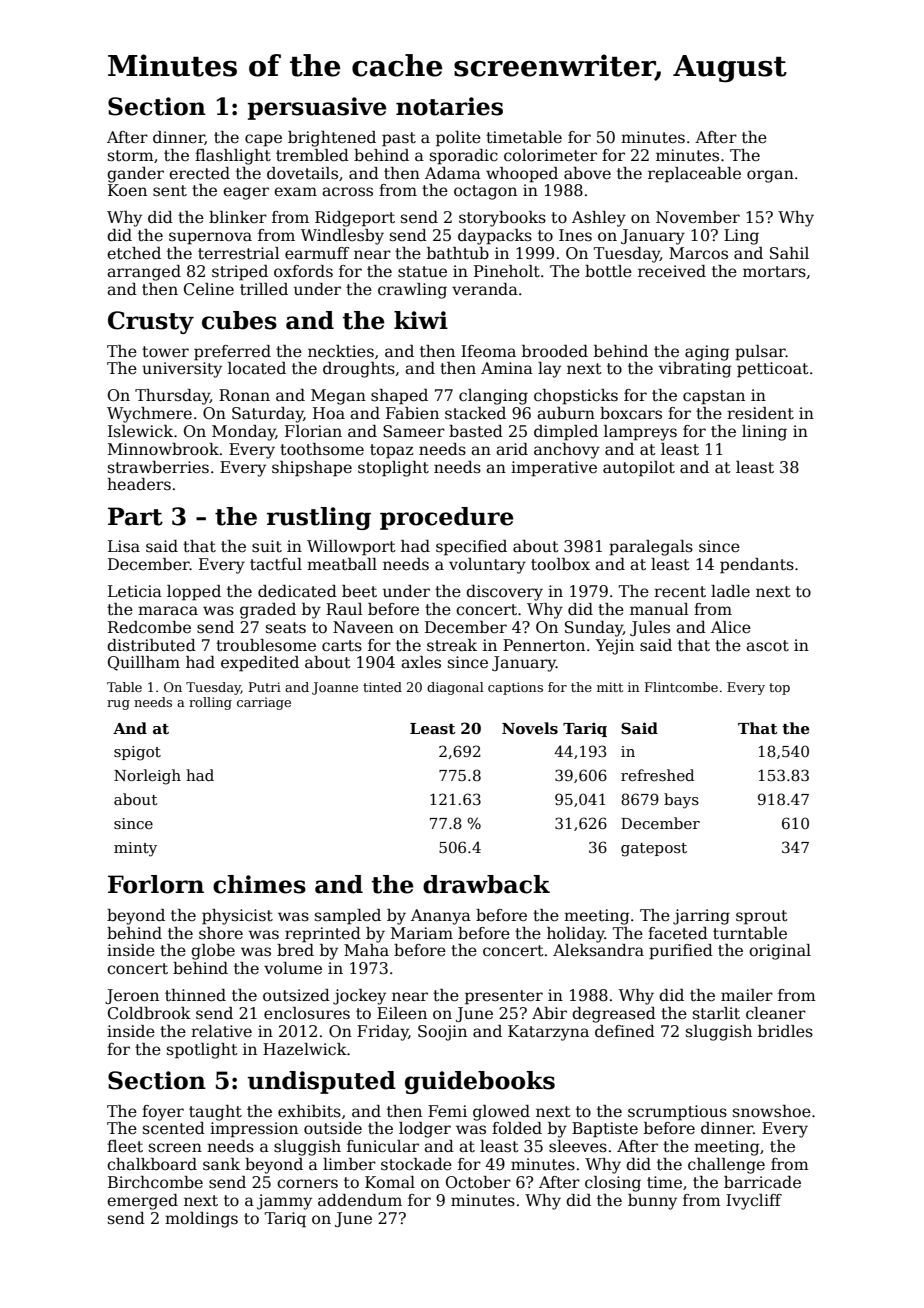 Image resolution: width=924 pixels, height=1308 pixels. What do you see at coordinates (701, 917) in the screenshot?
I see `jarring` at bounding box center [701, 917].
